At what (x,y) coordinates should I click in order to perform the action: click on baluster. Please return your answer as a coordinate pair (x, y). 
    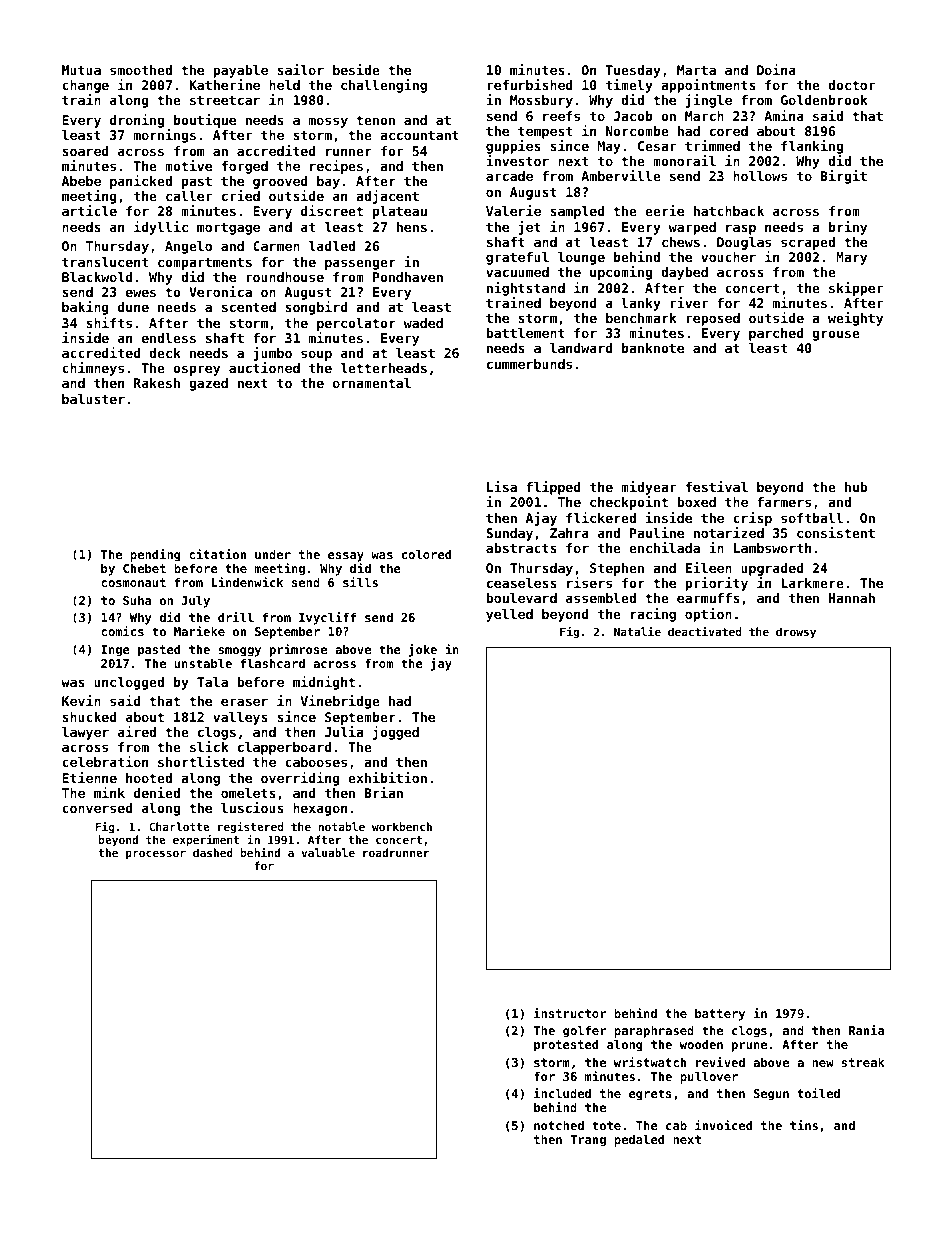
    Looking at the image, I should click on (93, 399).
